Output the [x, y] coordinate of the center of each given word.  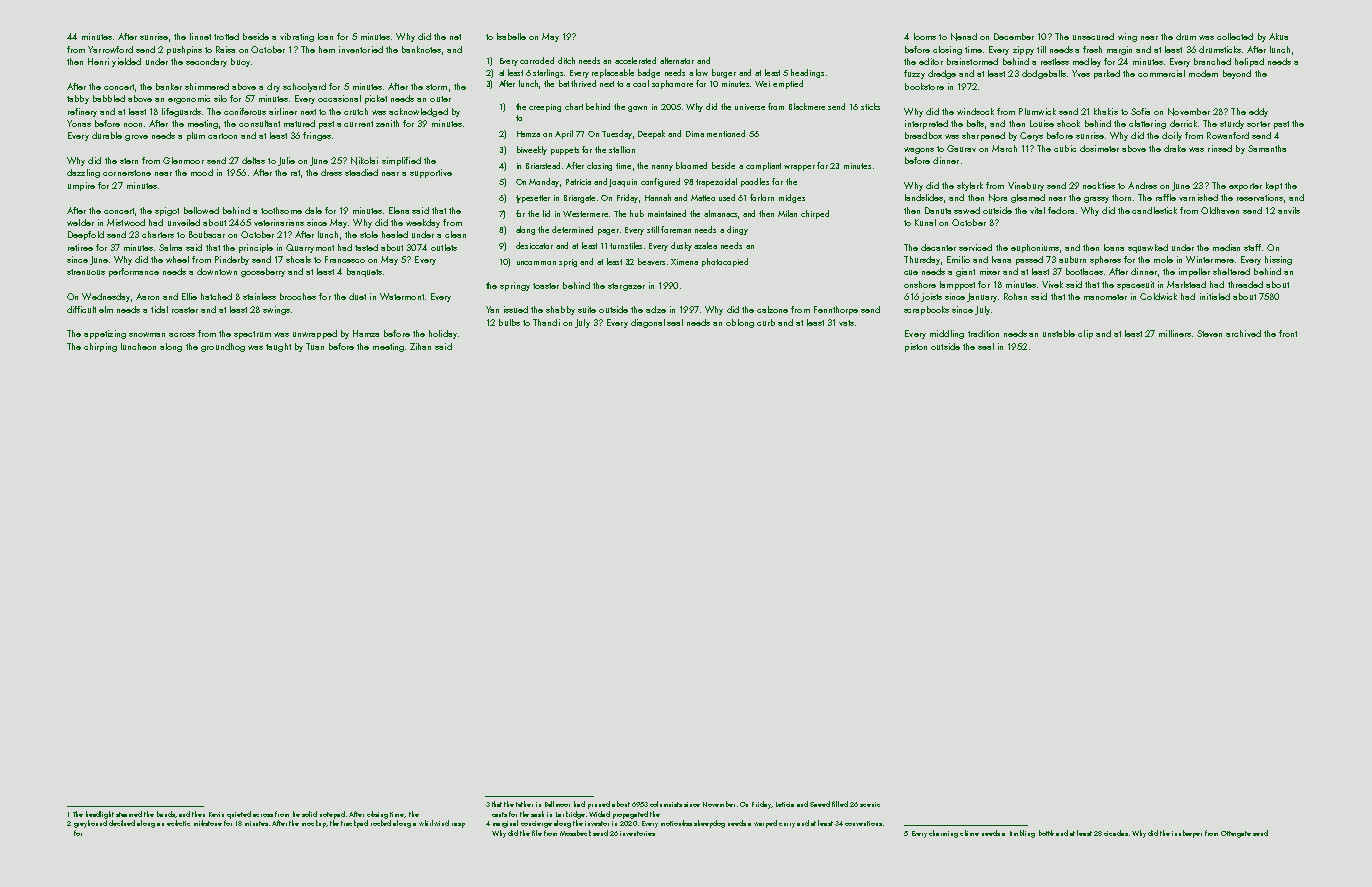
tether [524, 804]
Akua [1278, 36]
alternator [677, 60]
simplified [401, 161]
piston [916, 347]
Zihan [420, 346]
